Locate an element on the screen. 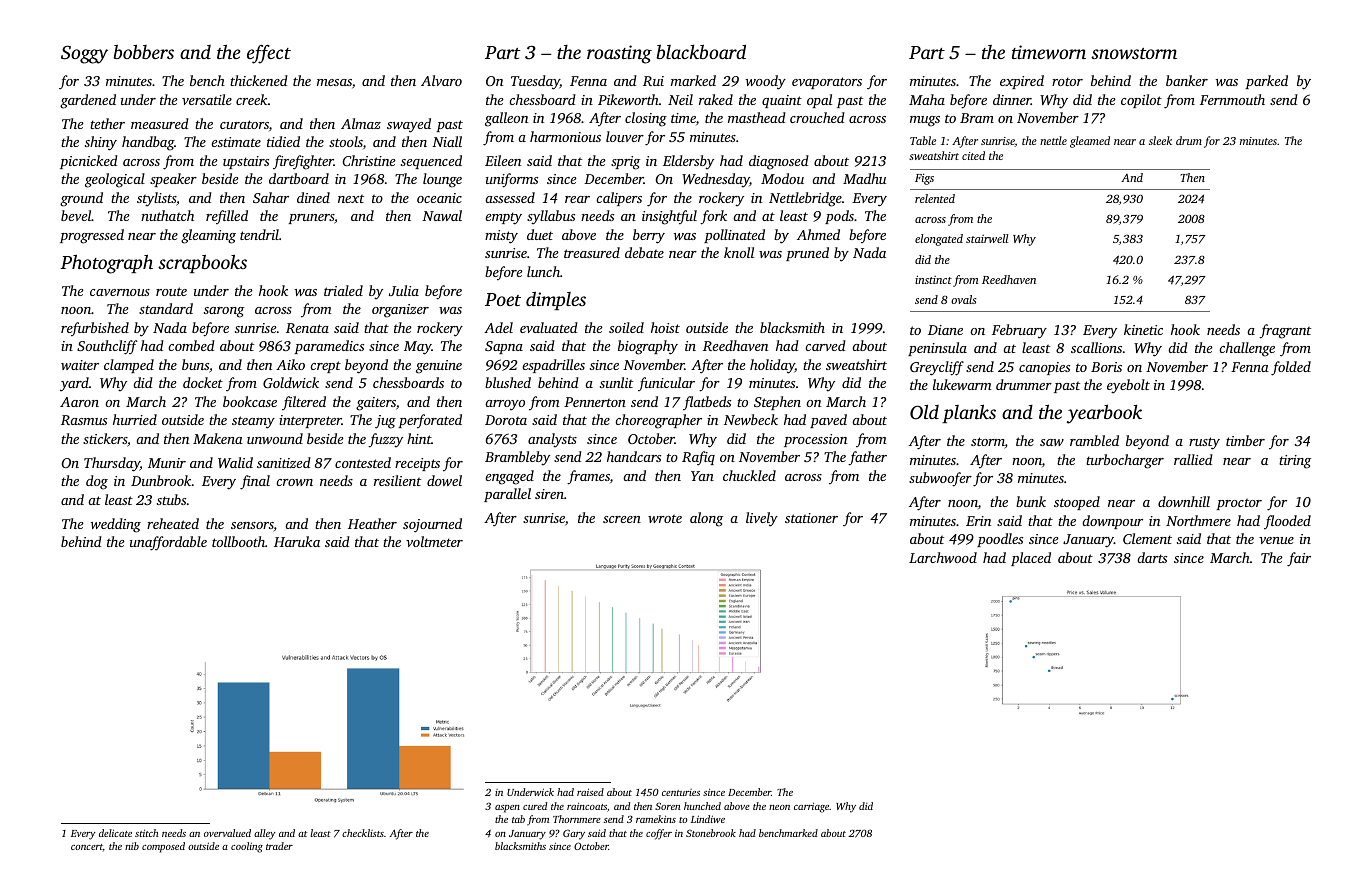 Image resolution: width=1372 pixels, height=887 pixels. harmonious is located at coordinates (565, 136).
